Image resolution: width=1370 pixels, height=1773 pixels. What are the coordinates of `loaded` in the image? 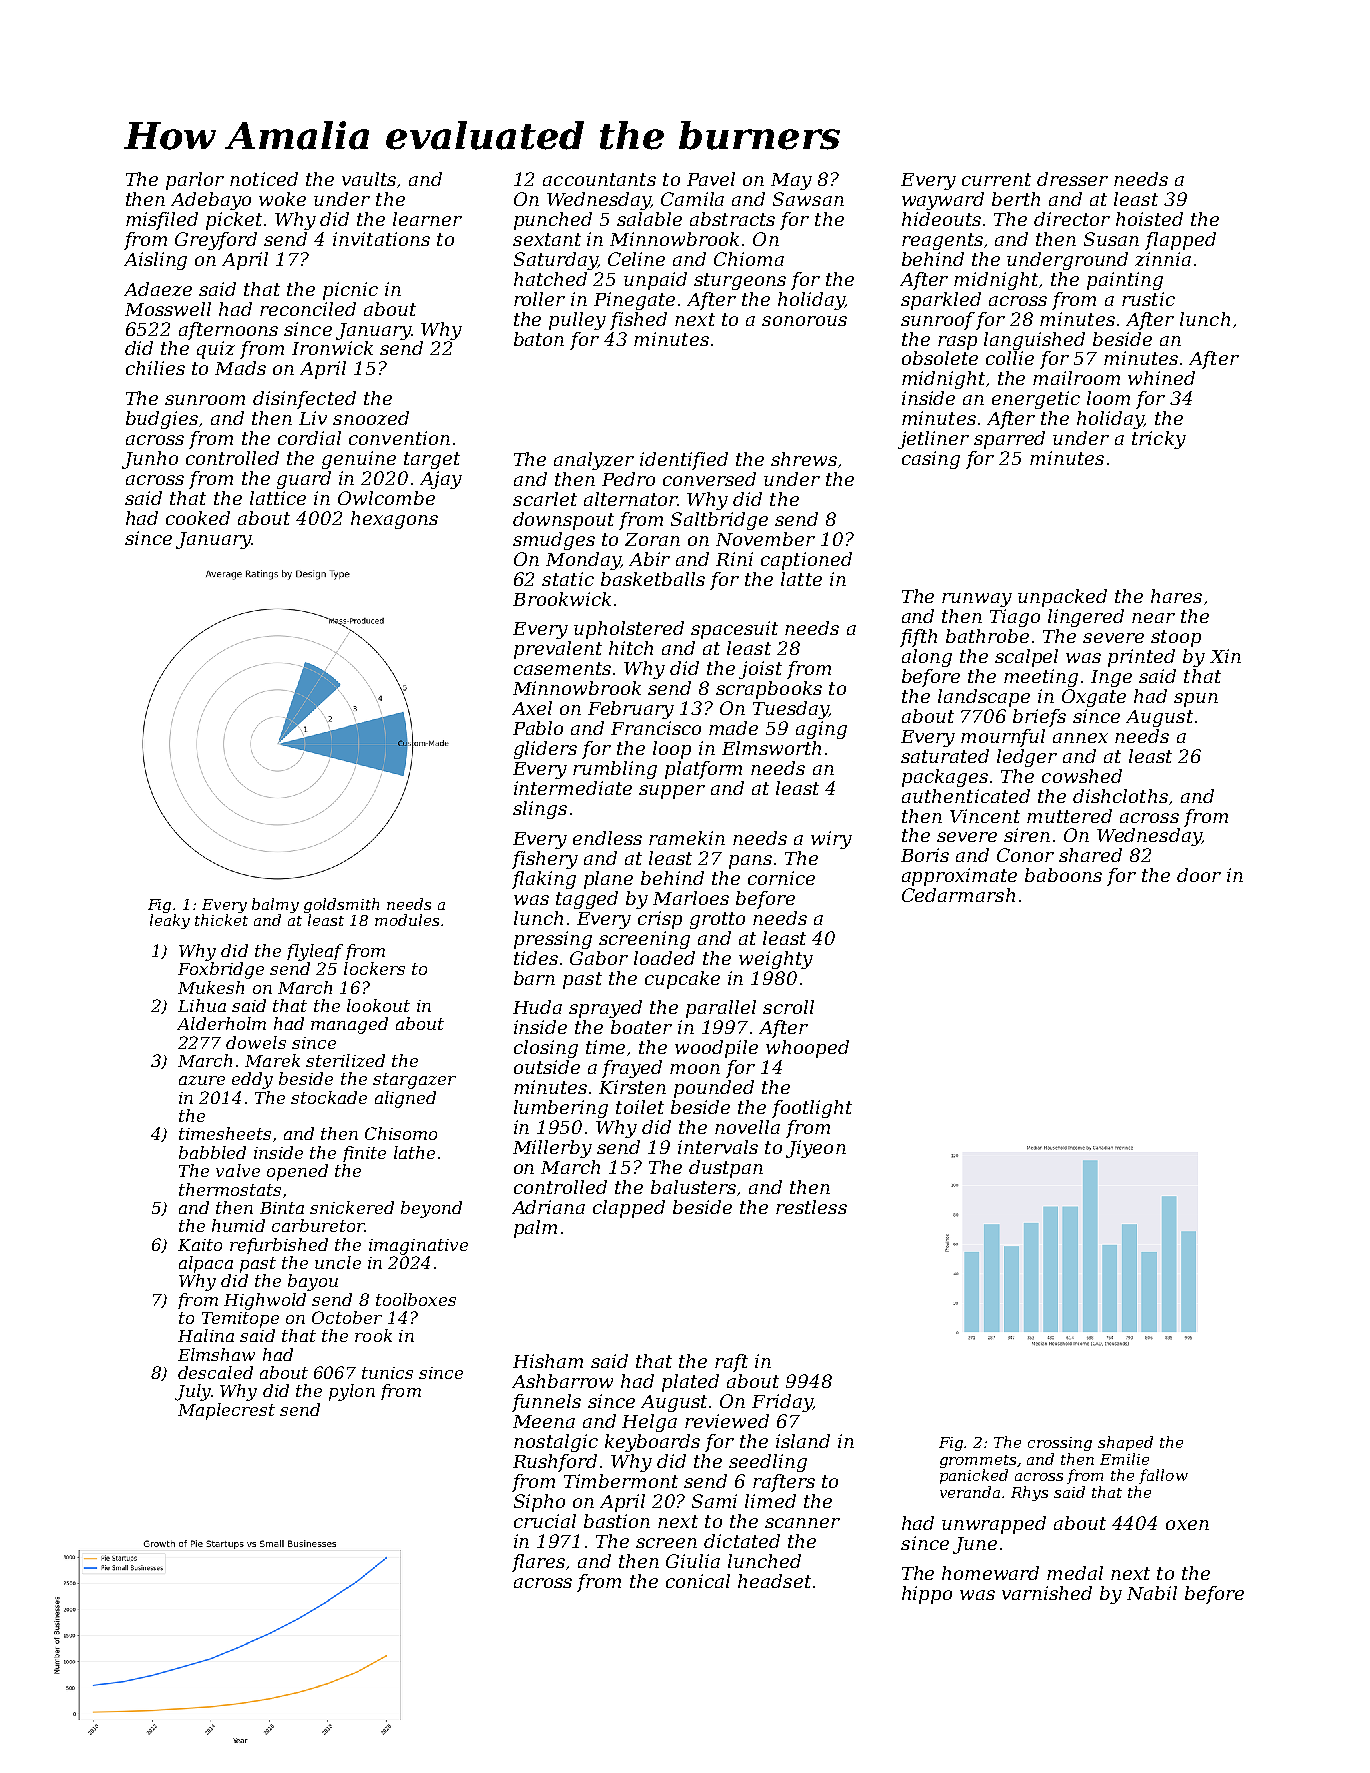 It's located at (664, 958).
